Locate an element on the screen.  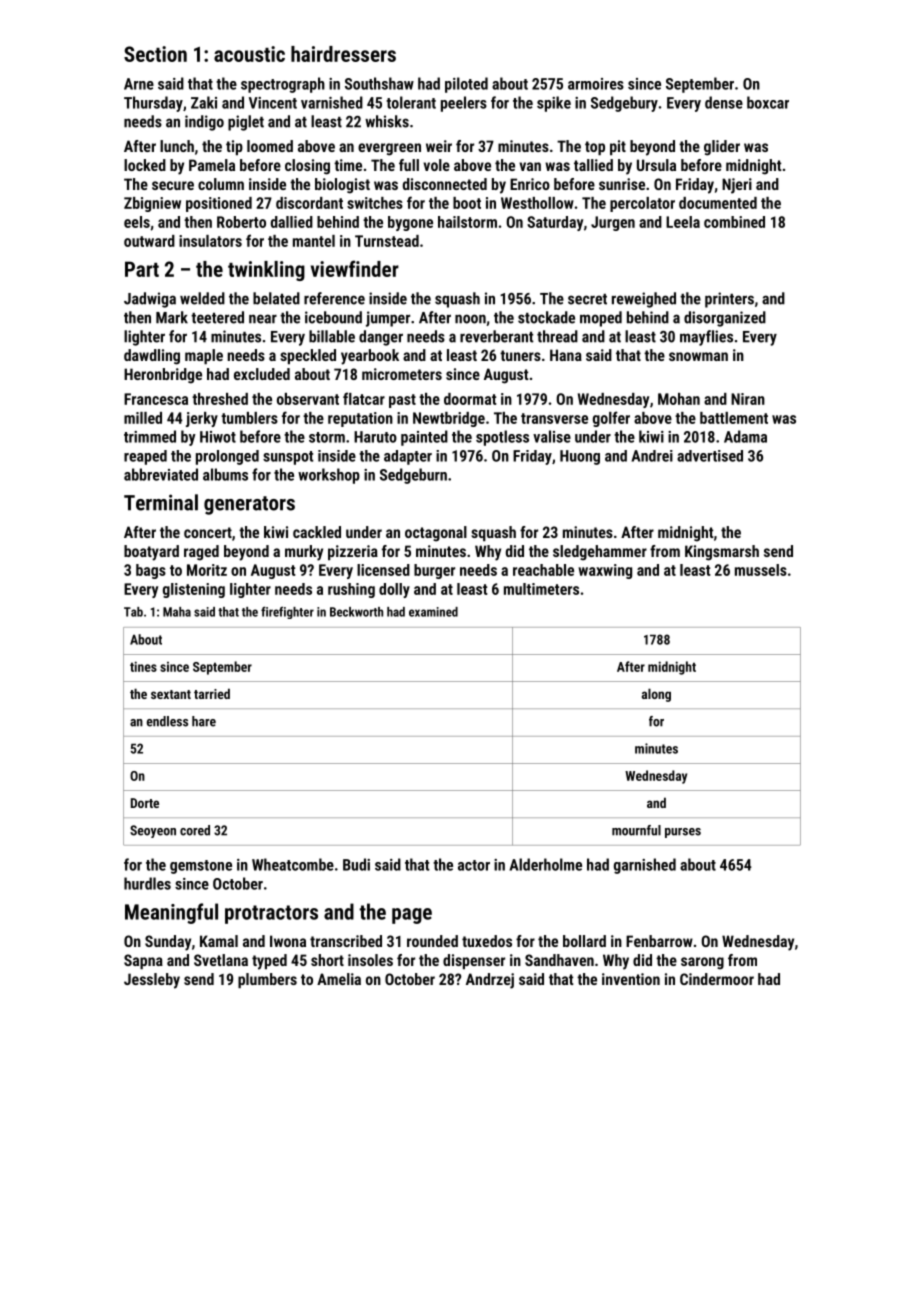
invention is located at coordinates (631, 979).
